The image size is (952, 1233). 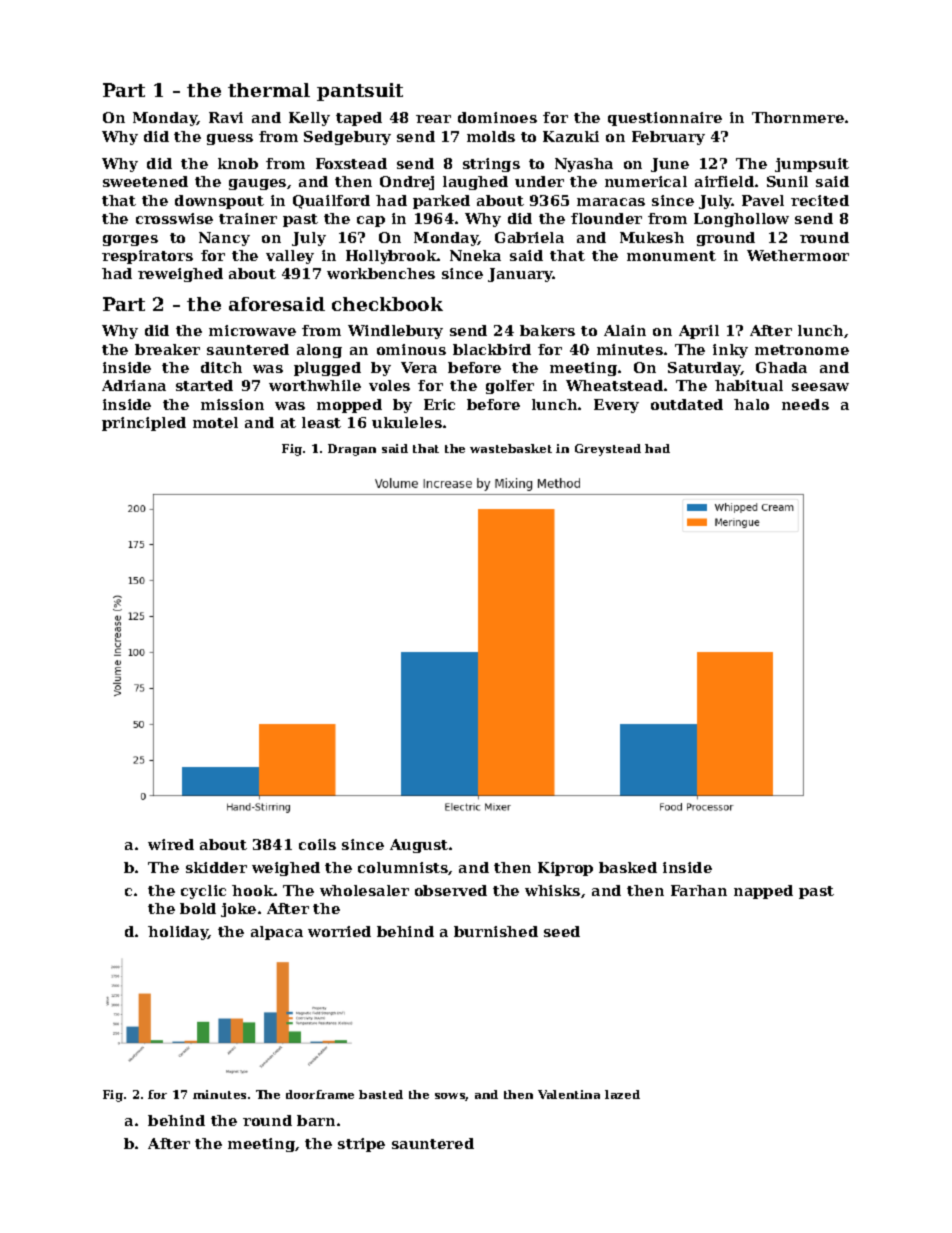 What do you see at coordinates (360, 92) in the screenshot?
I see `pantsuit` at bounding box center [360, 92].
